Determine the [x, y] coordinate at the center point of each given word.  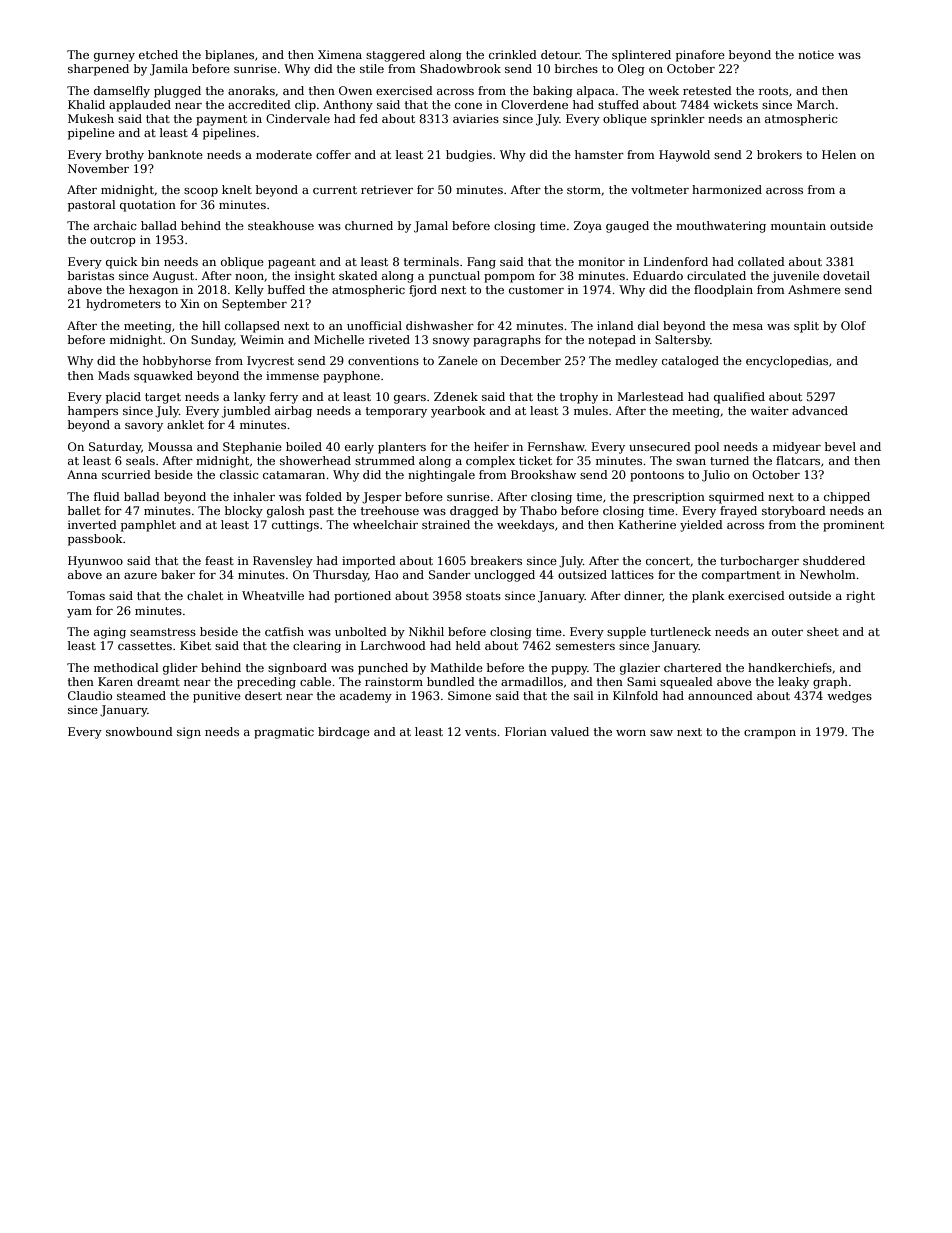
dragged [474, 512]
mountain [798, 225]
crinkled [513, 54]
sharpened [98, 70]
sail [583, 695]
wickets [735, 104]
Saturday [115, 448]
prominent [853, 526]
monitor [601, 261]
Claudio [90, 695]
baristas [91, 275]
